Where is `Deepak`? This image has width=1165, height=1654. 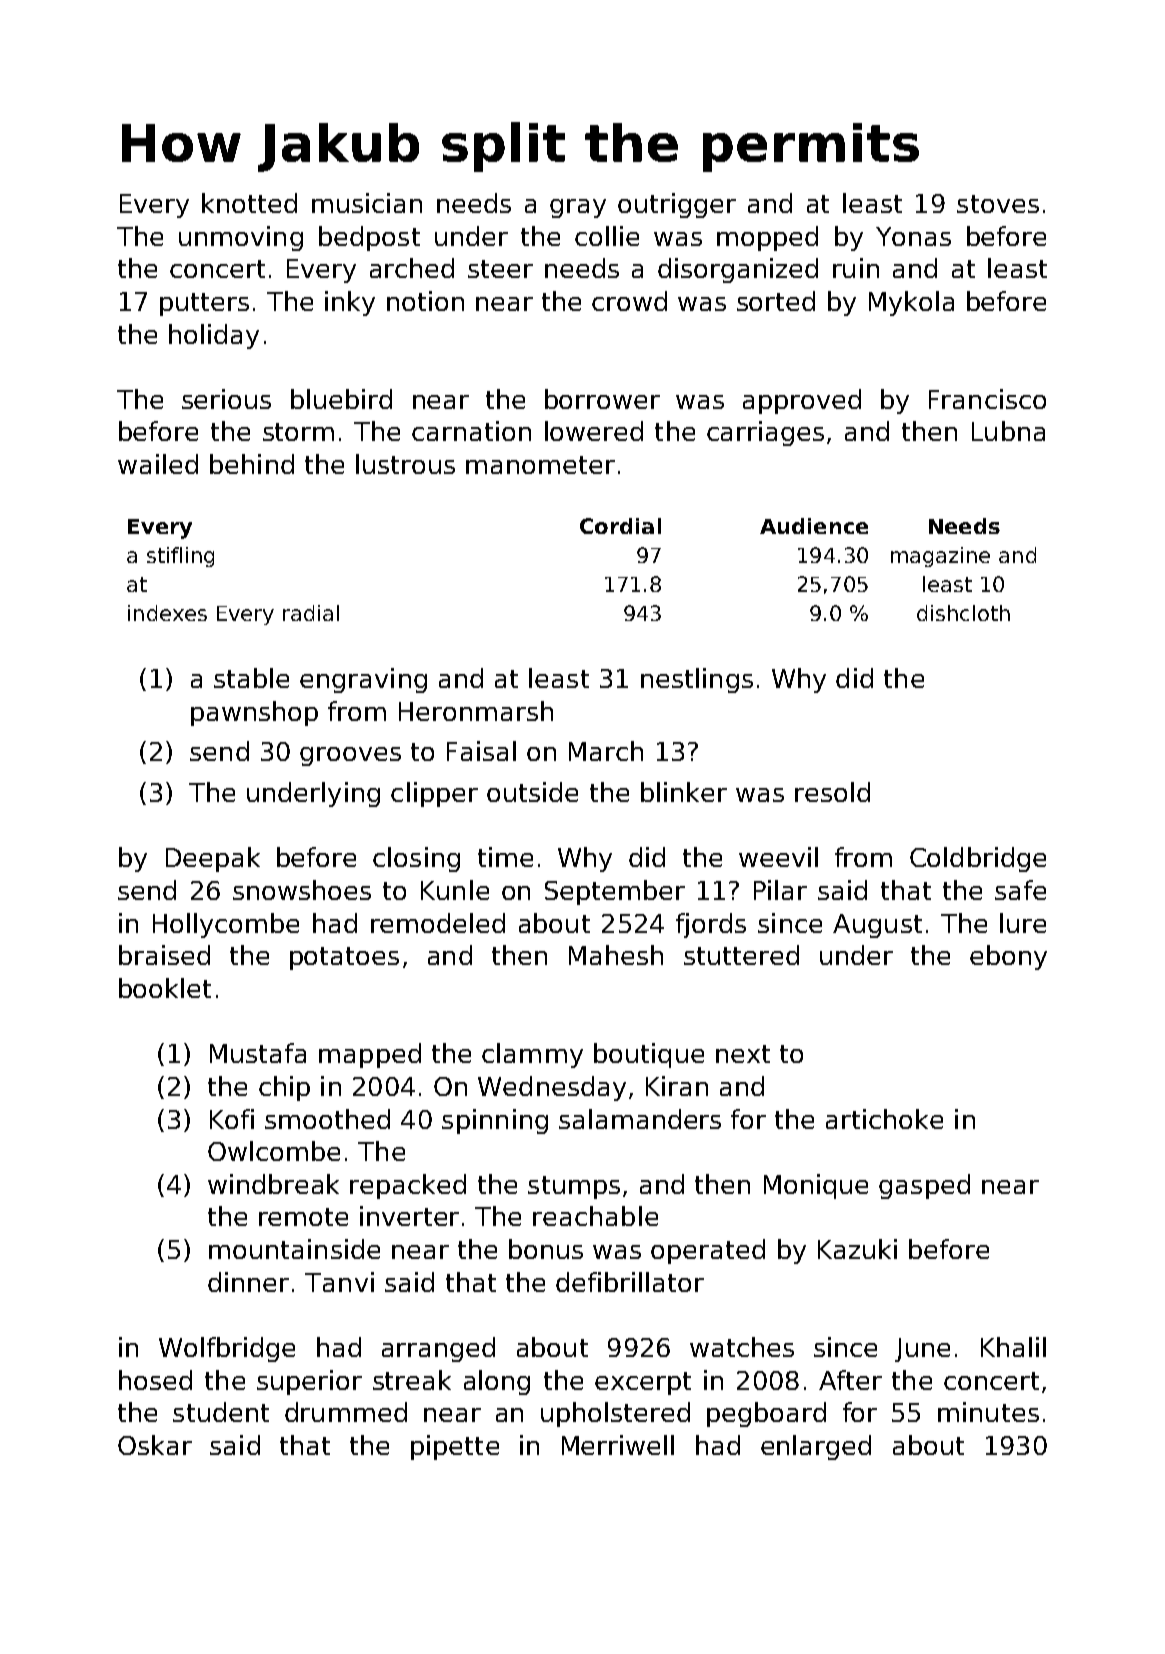
Deepak is located at coordinates (213, 859).
